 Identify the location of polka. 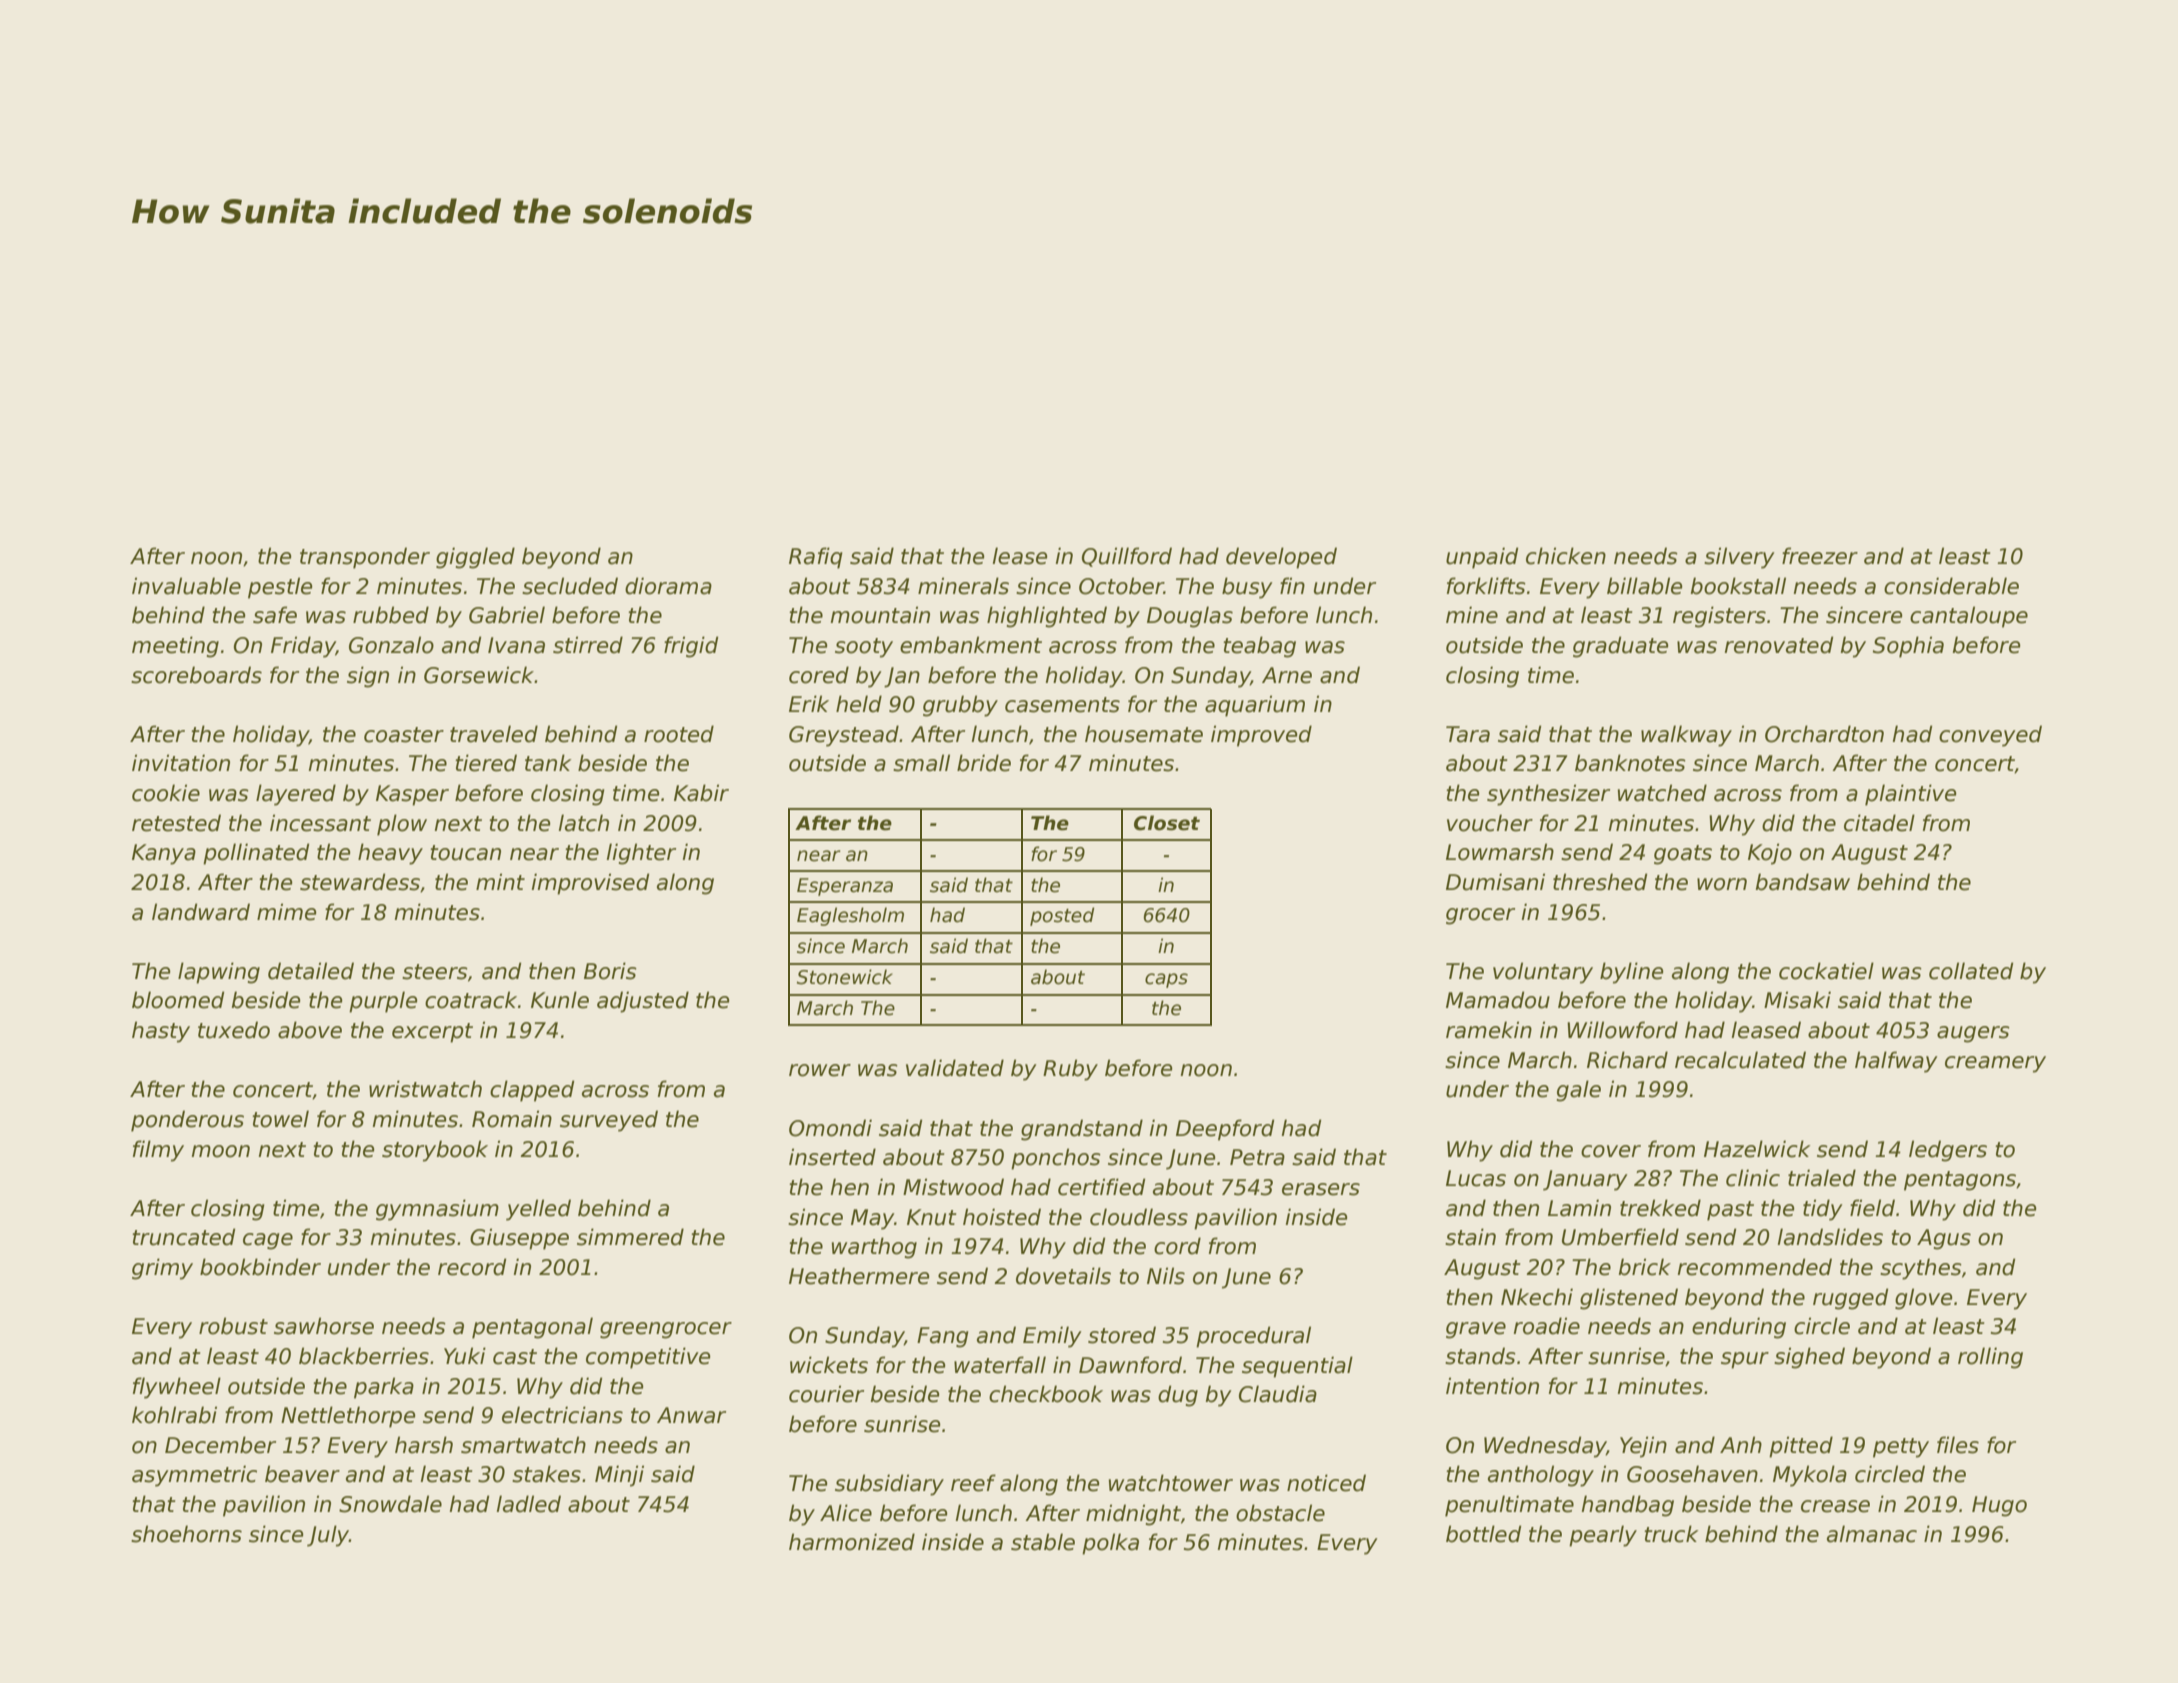
(1110, 1544).
